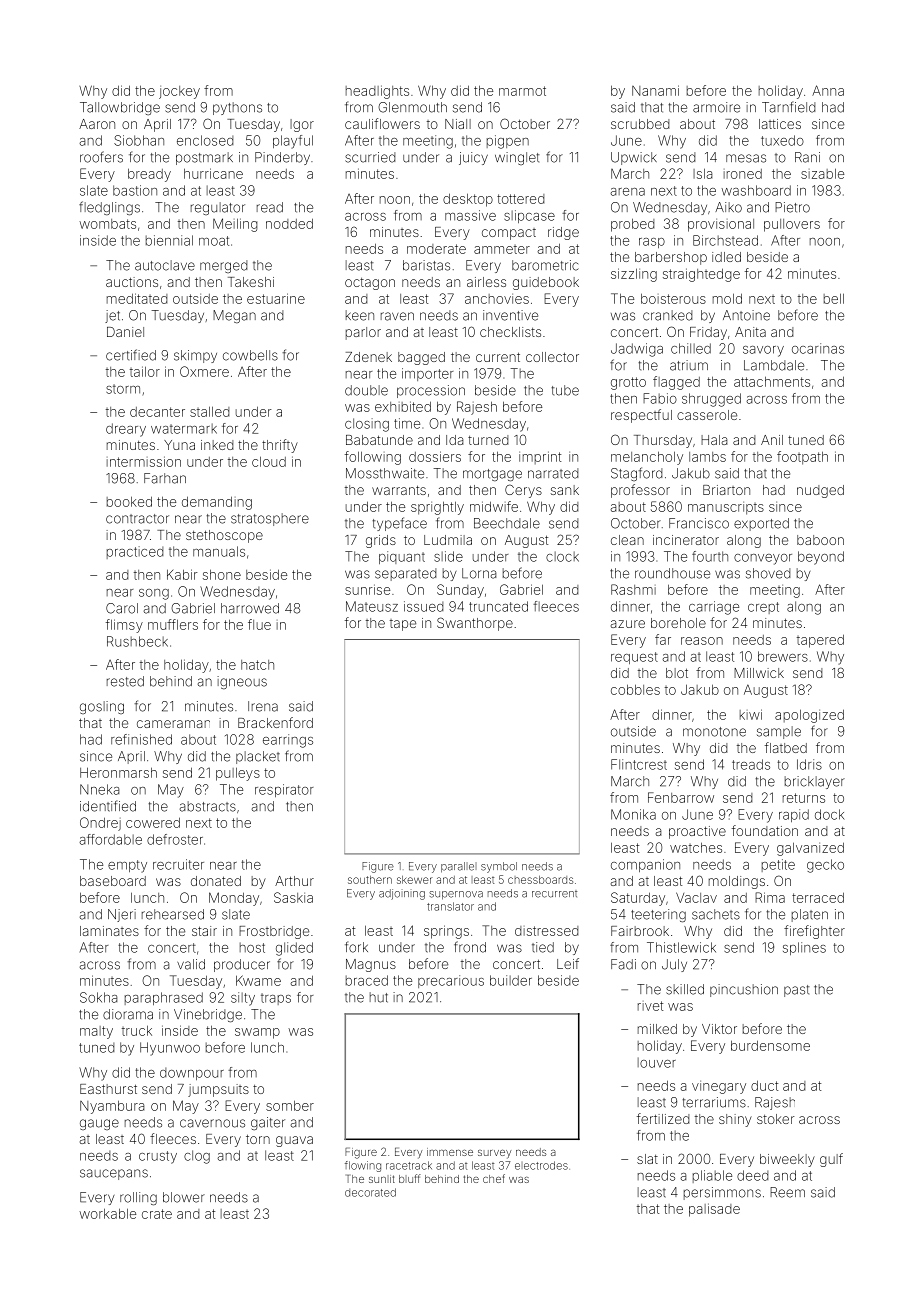  Describe the element at coordinates (99, 1124) in the image. I see `gauge` at that location.
